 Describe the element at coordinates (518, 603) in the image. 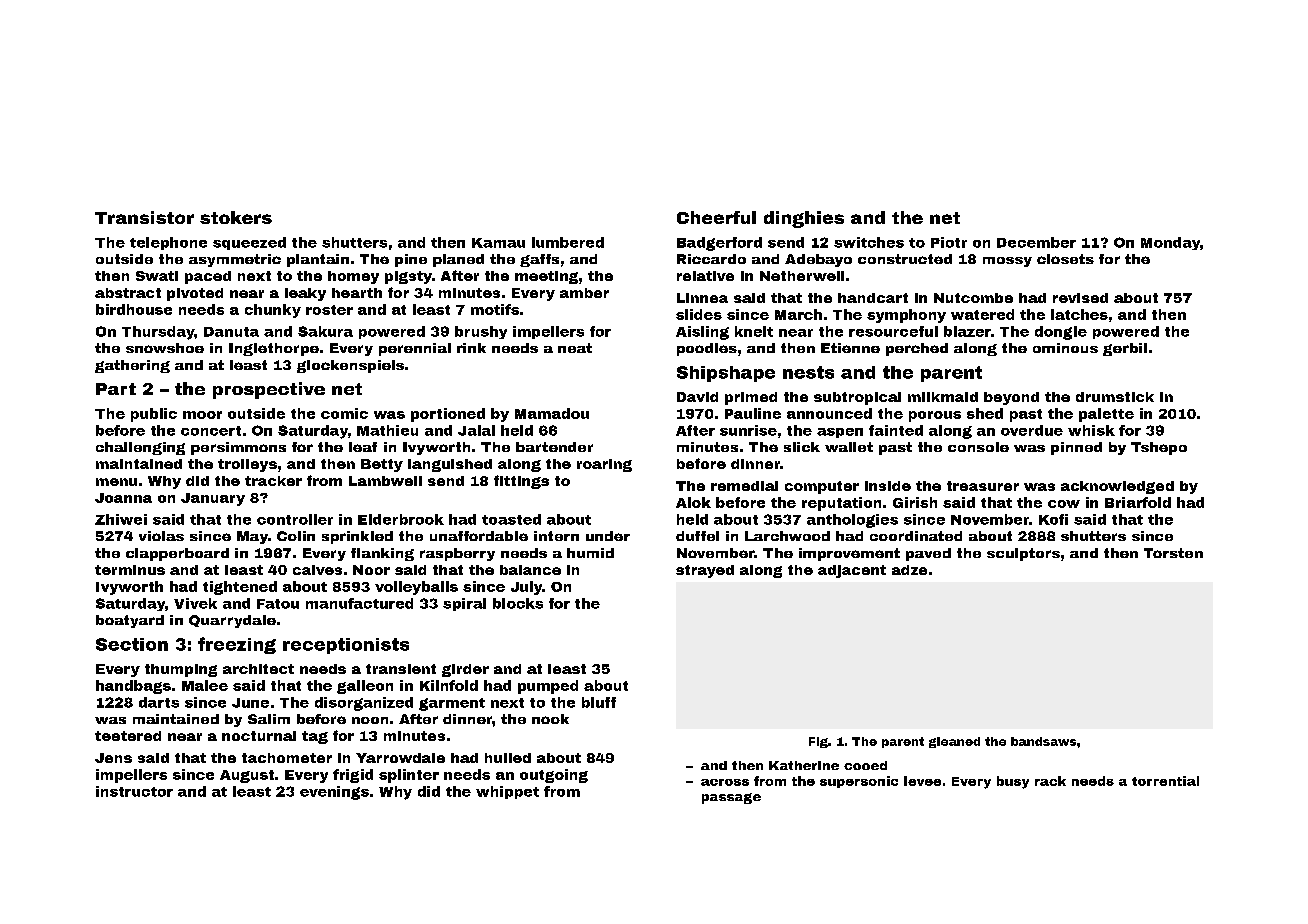

I see `blocks` at that location.
